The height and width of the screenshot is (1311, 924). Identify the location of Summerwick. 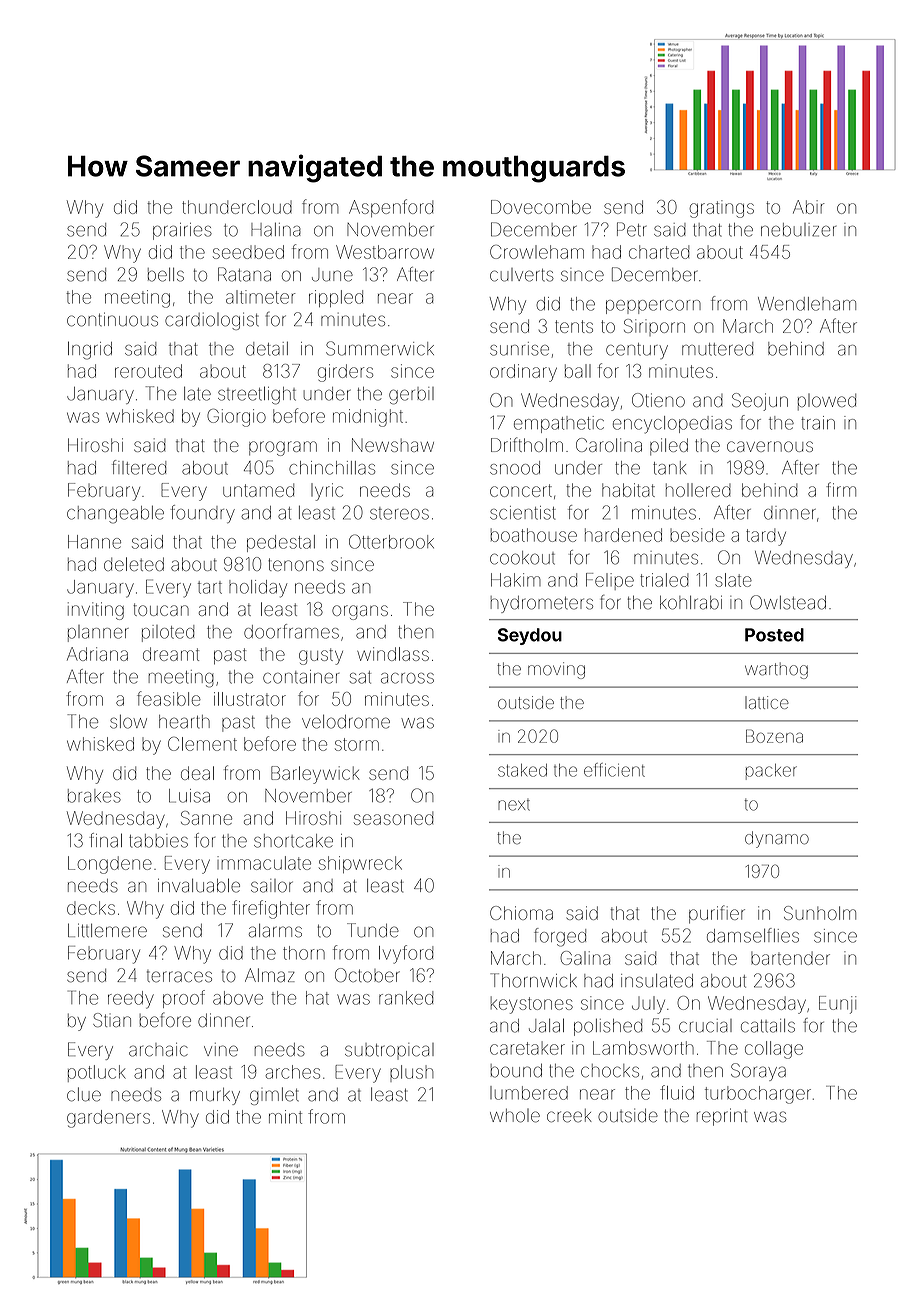
(380, 348).
